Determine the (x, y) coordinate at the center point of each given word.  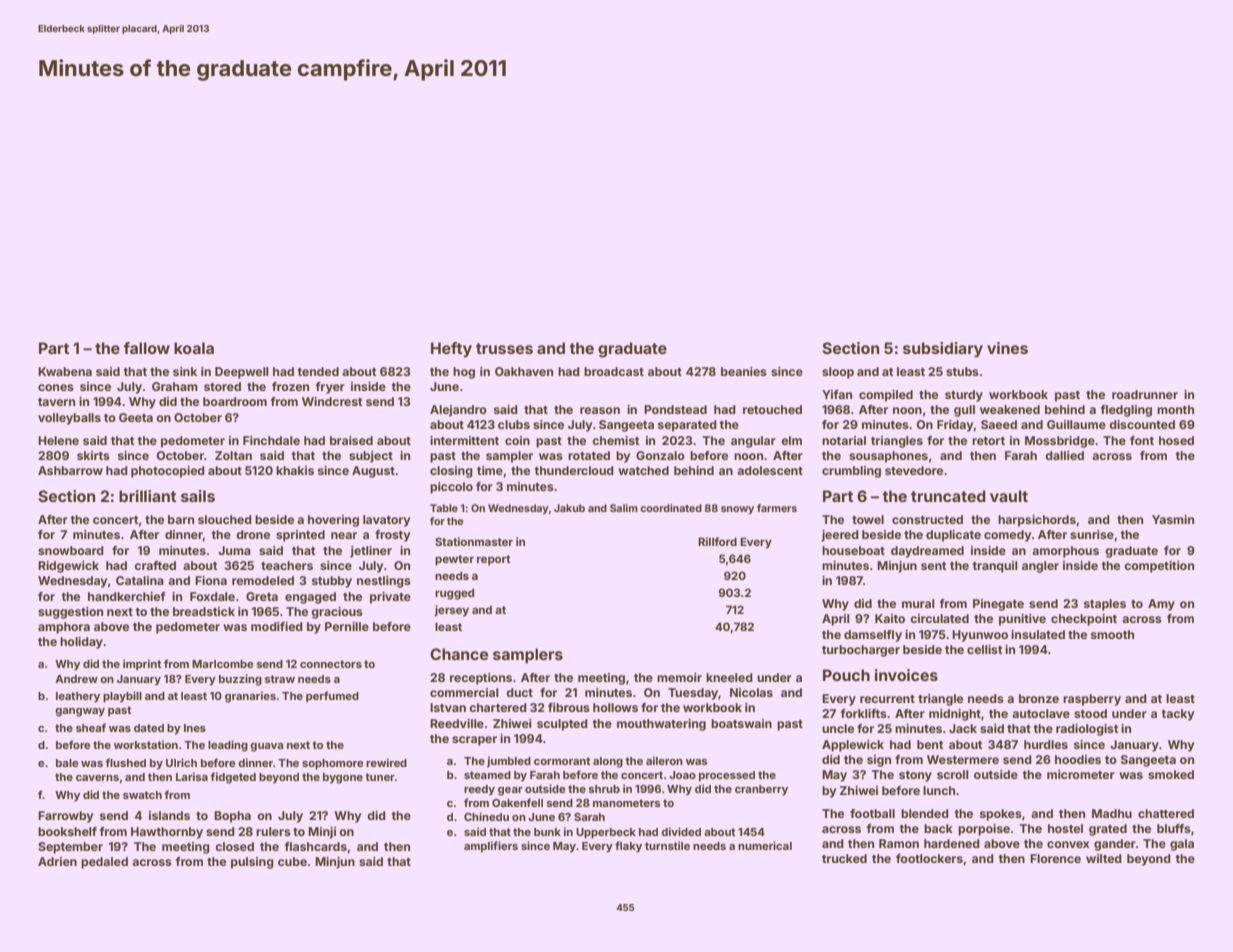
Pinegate (998, 605)
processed (727, 776)
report (494, 560)
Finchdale (271, 440)
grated (1108, 830)
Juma (234, 550)
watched (643, 470)
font (1142, 440)
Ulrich (181, 762)
